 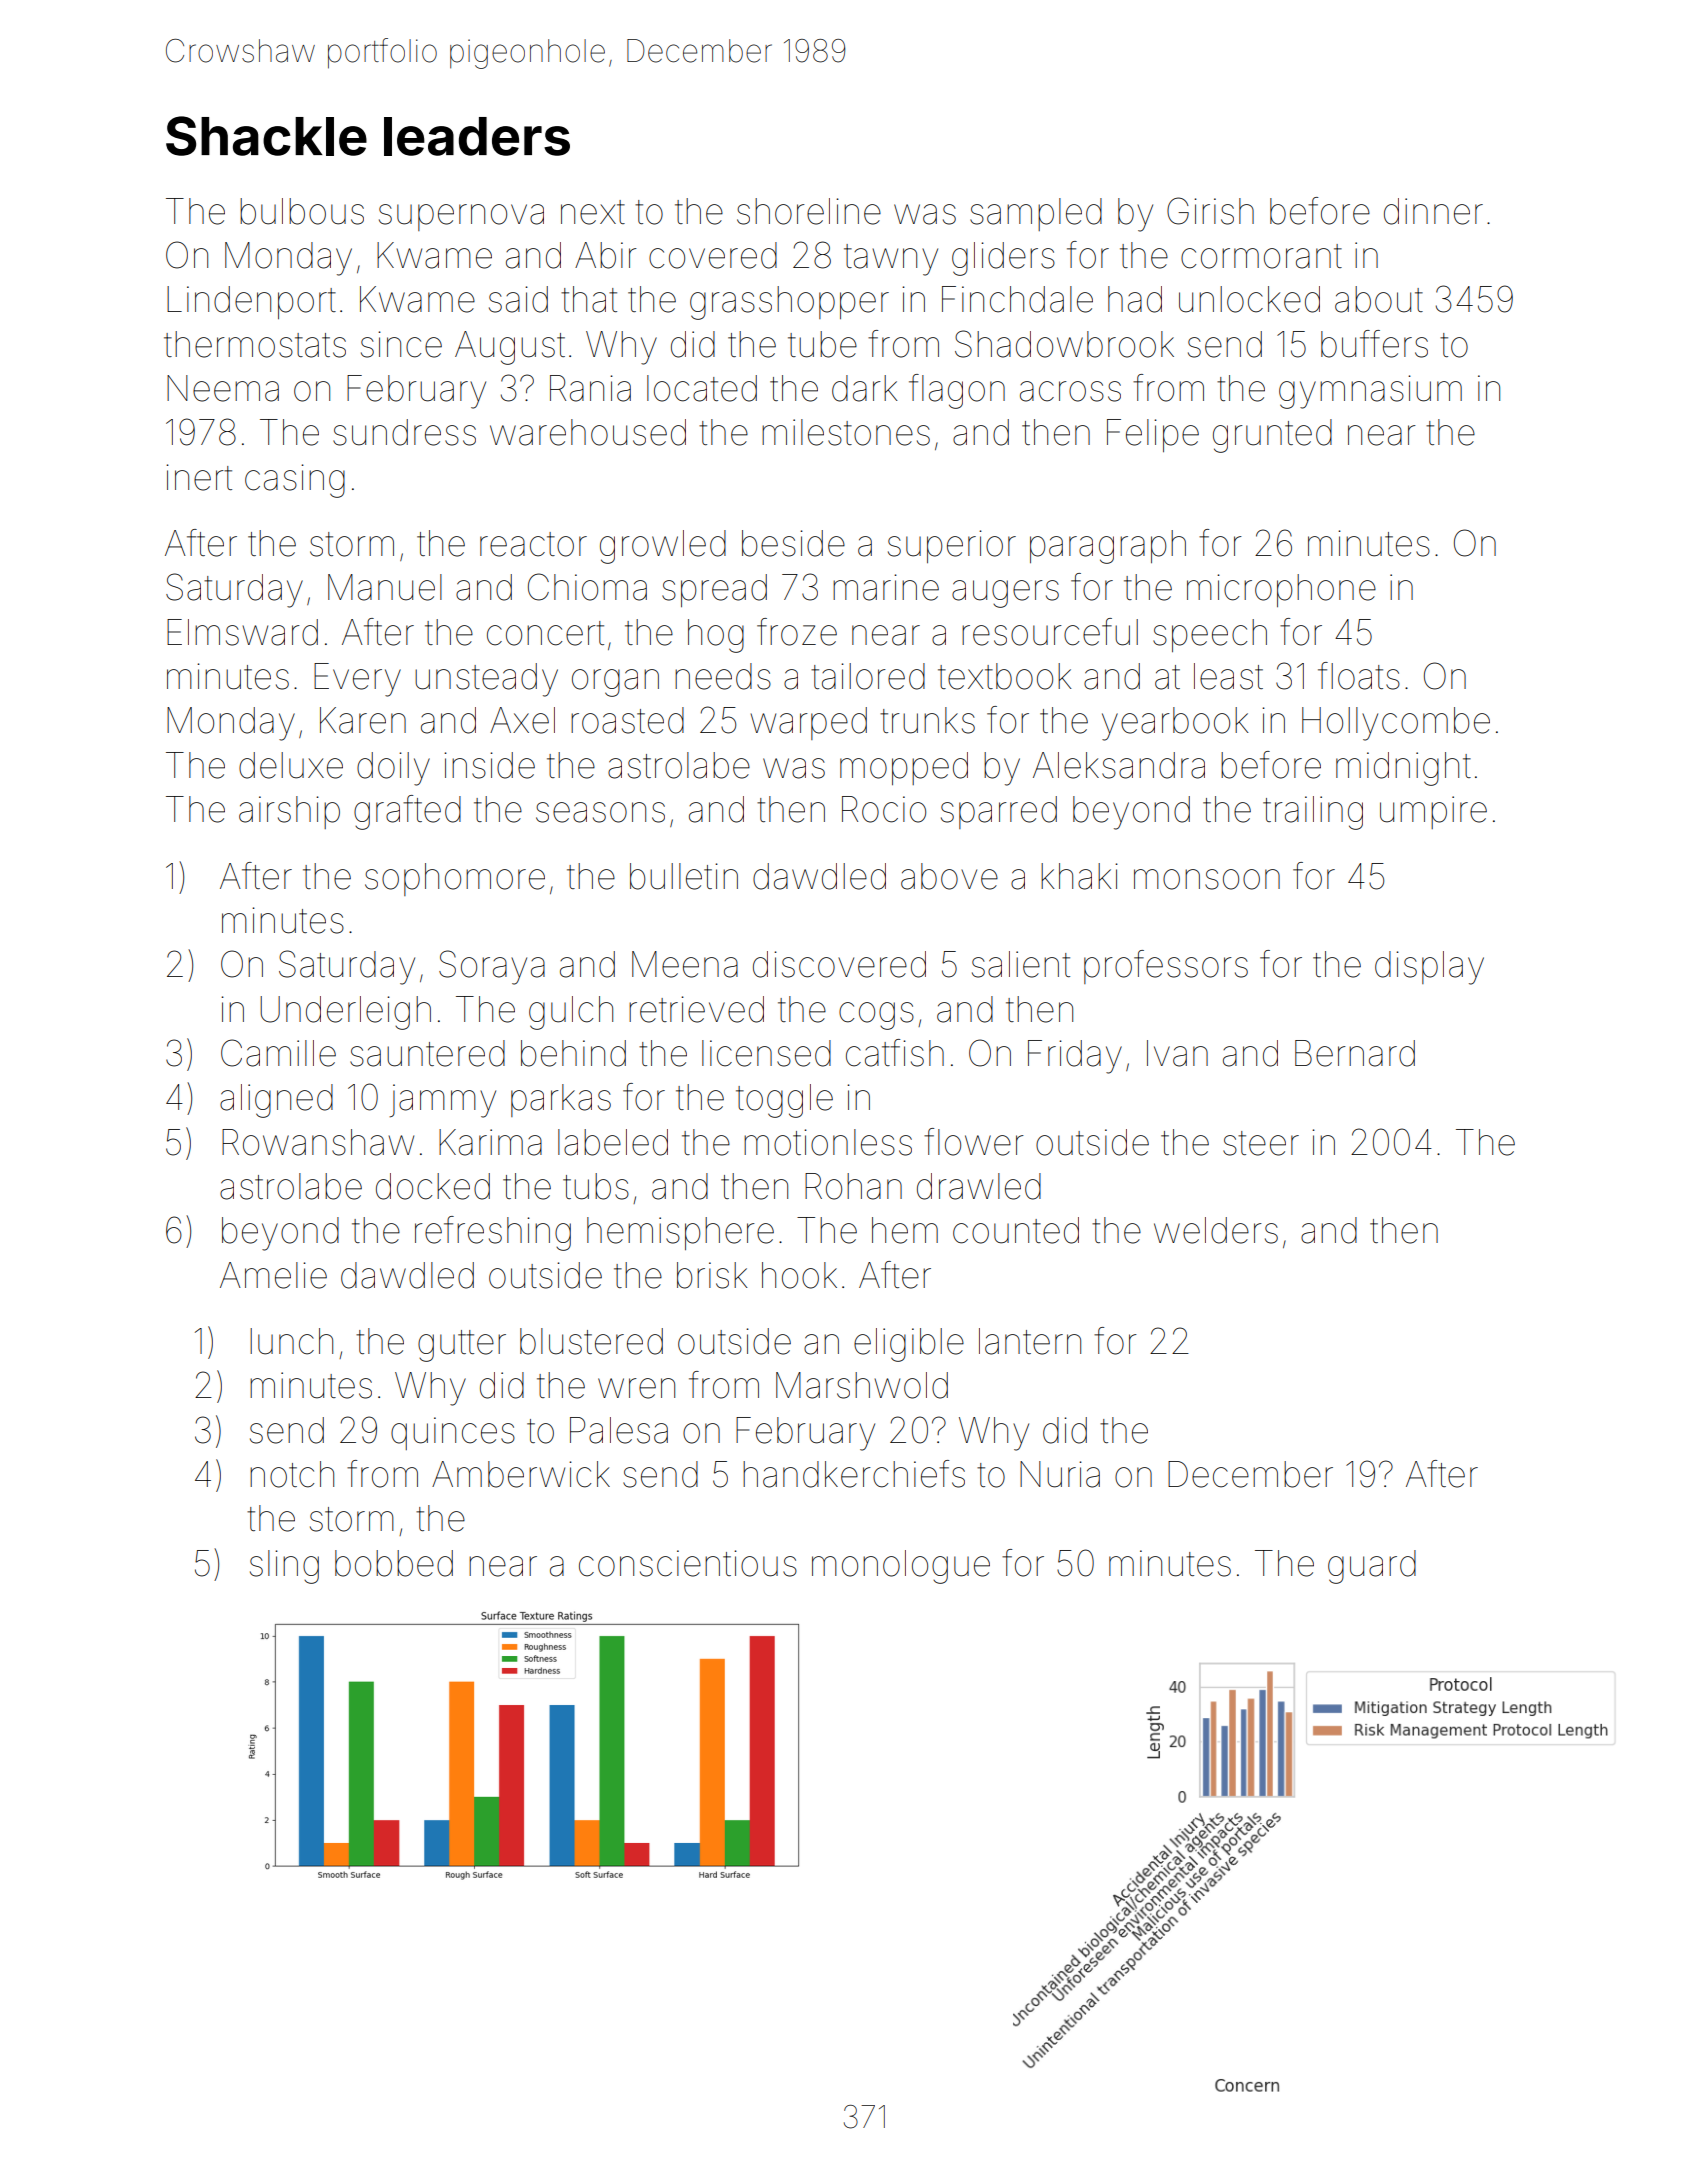 I want to click on bobbed, so click(x=394, y=1563).
